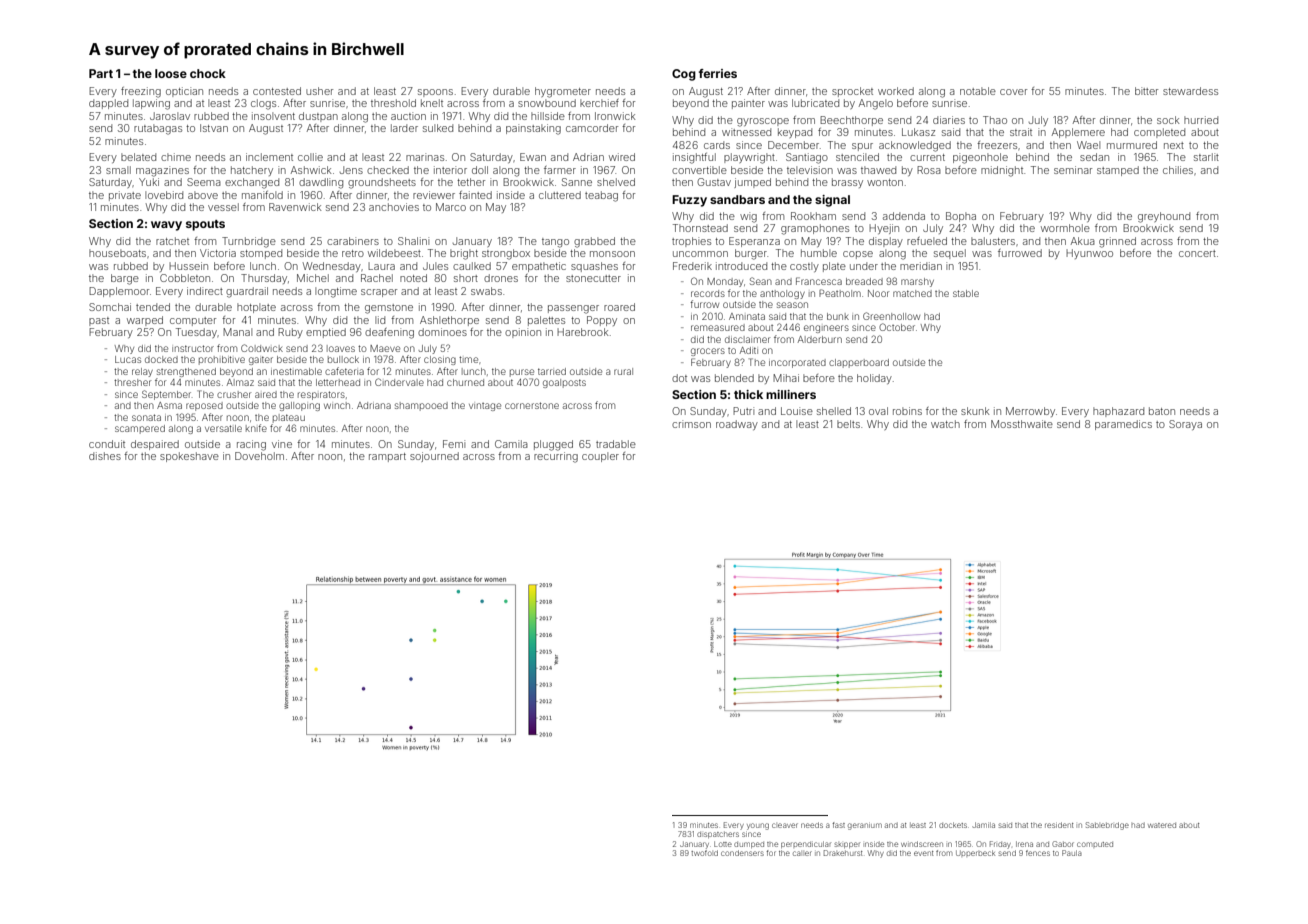 The image size is (1308, 924). What do you see at coordinates (434, 457) in the page?
I see `sojourned` at bounding box center [434, 457].
